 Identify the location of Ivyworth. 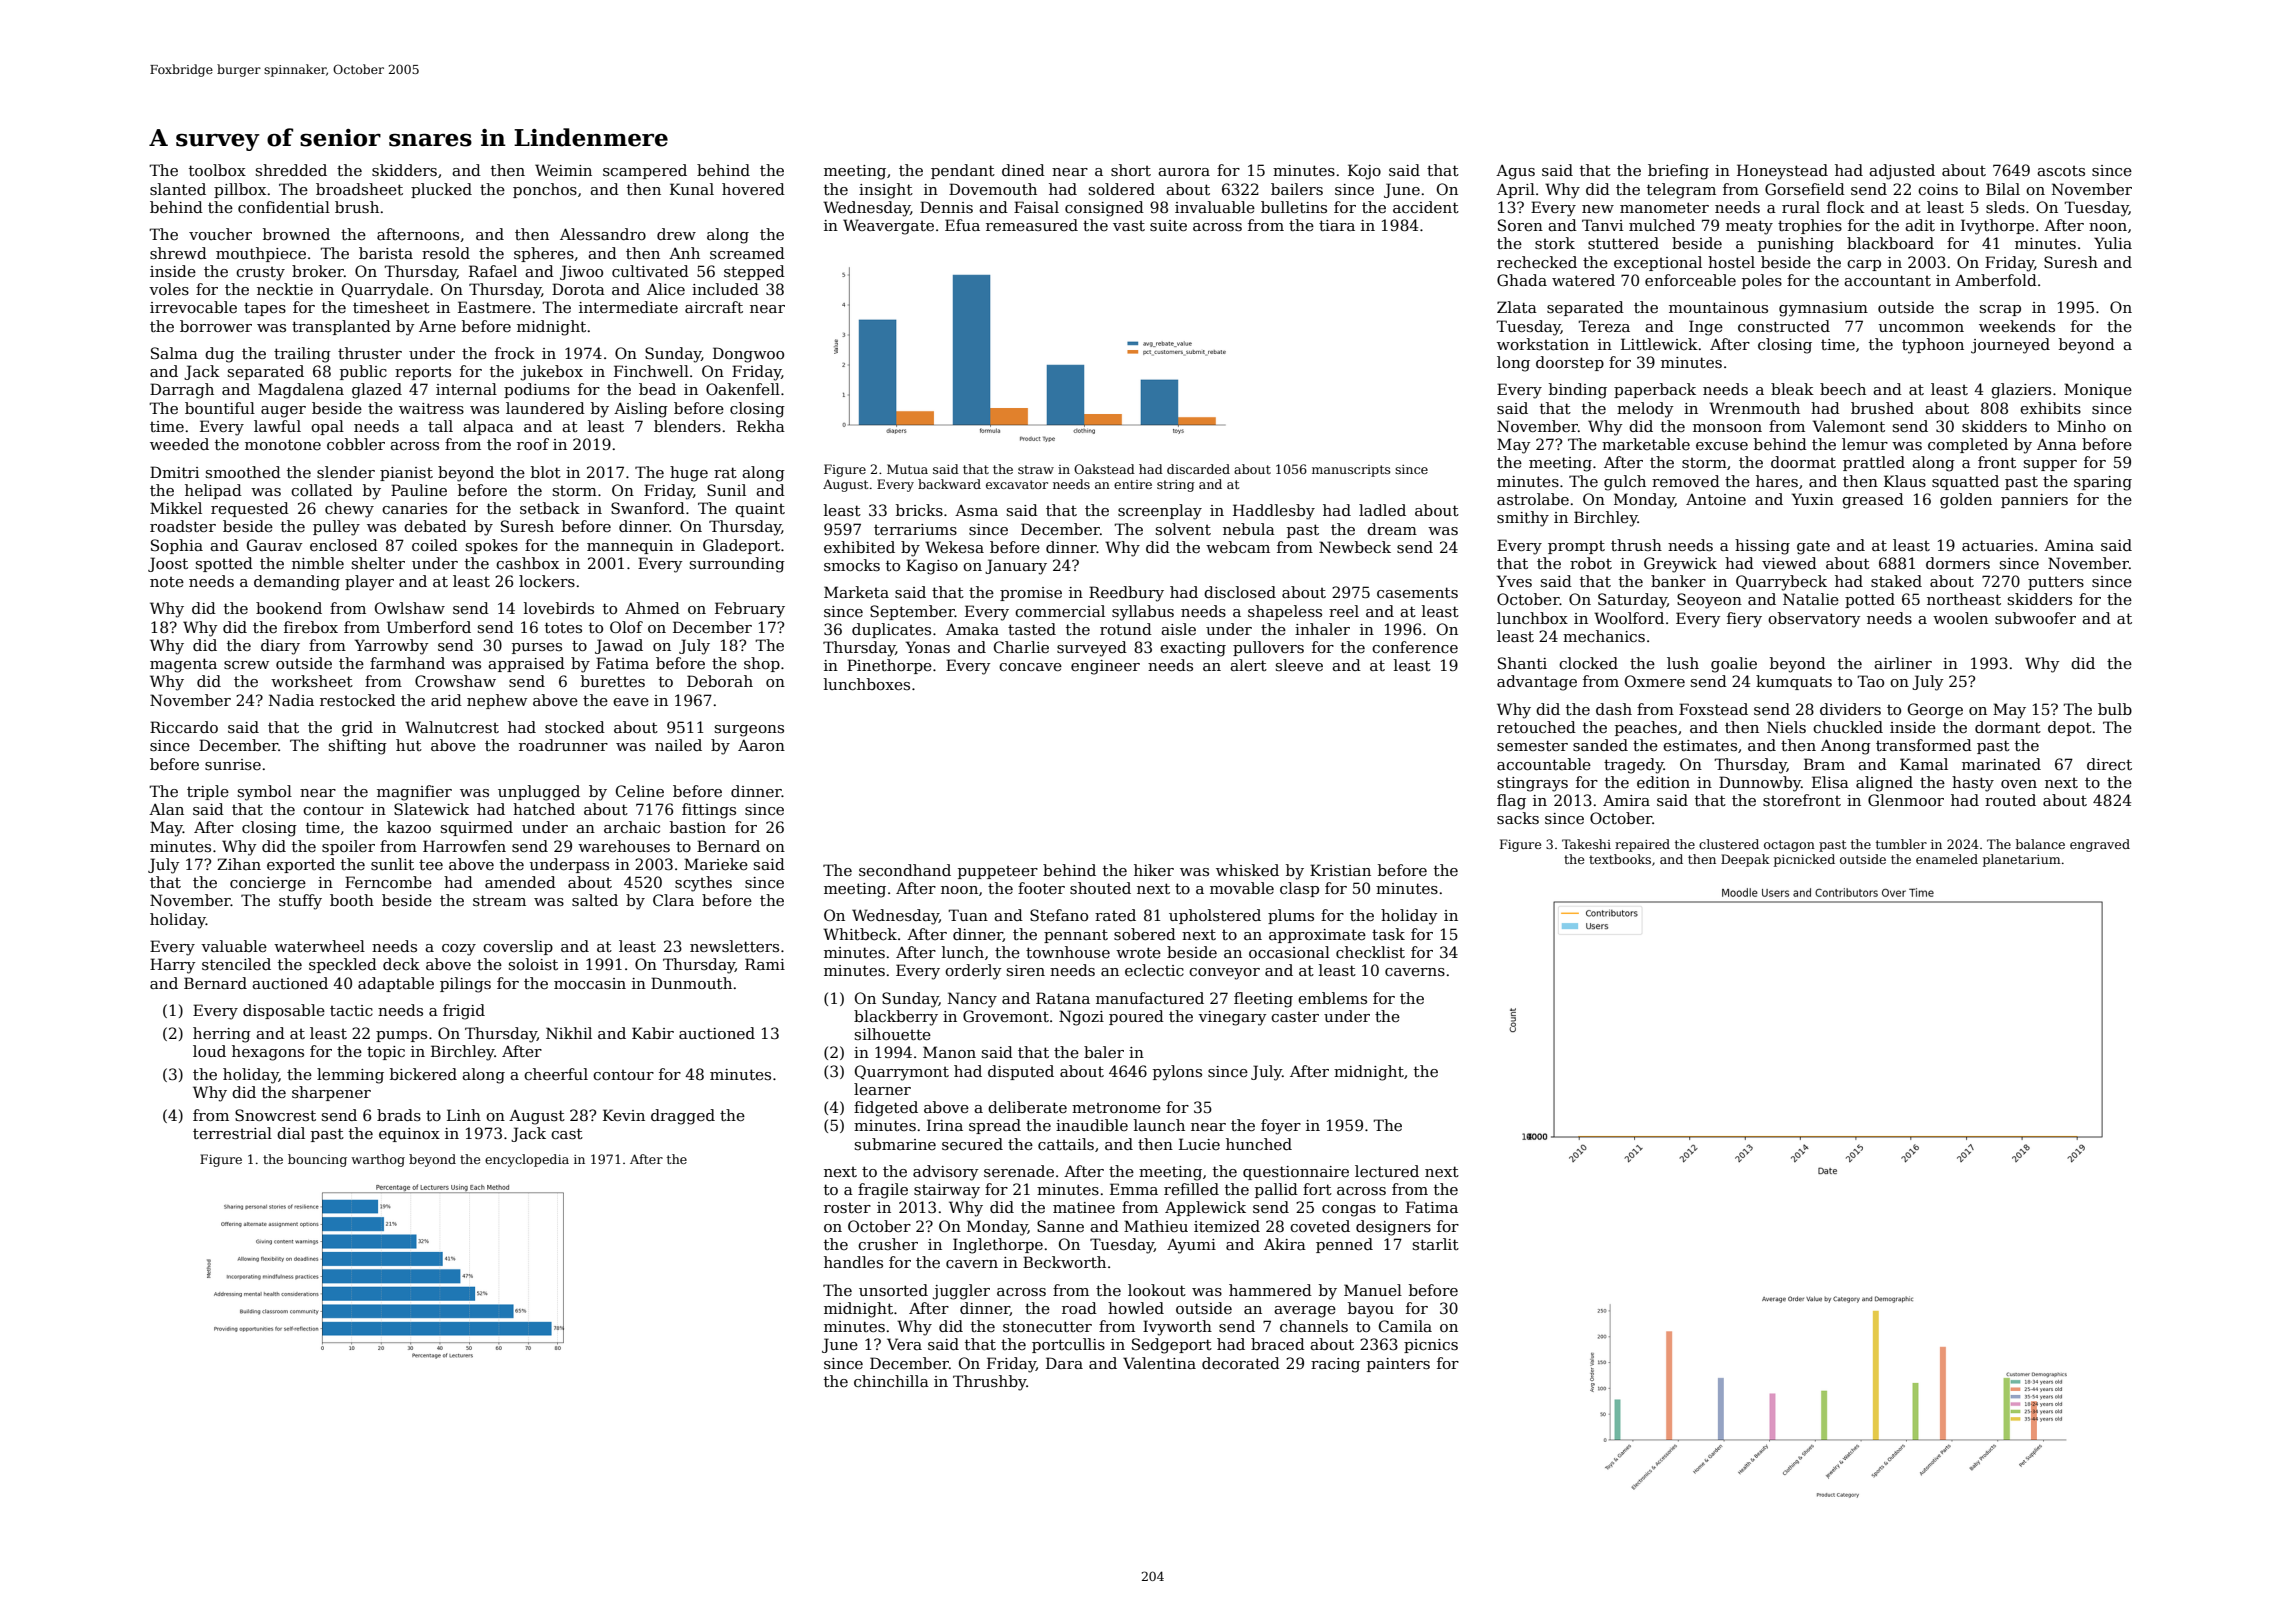
(1177, 1328).
